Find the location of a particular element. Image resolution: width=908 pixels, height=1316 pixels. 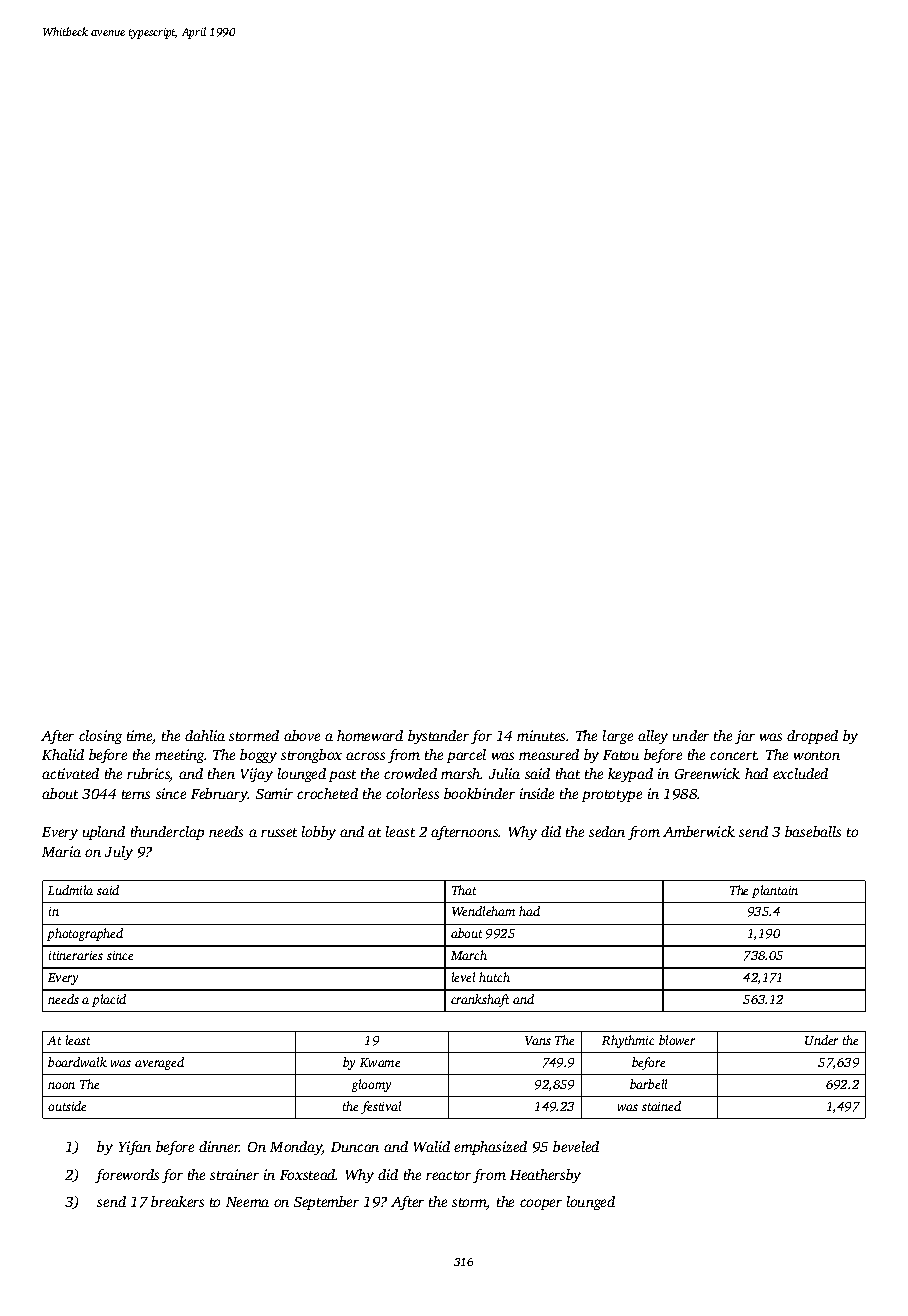

reactor is located at coordinates (448, 1175).
